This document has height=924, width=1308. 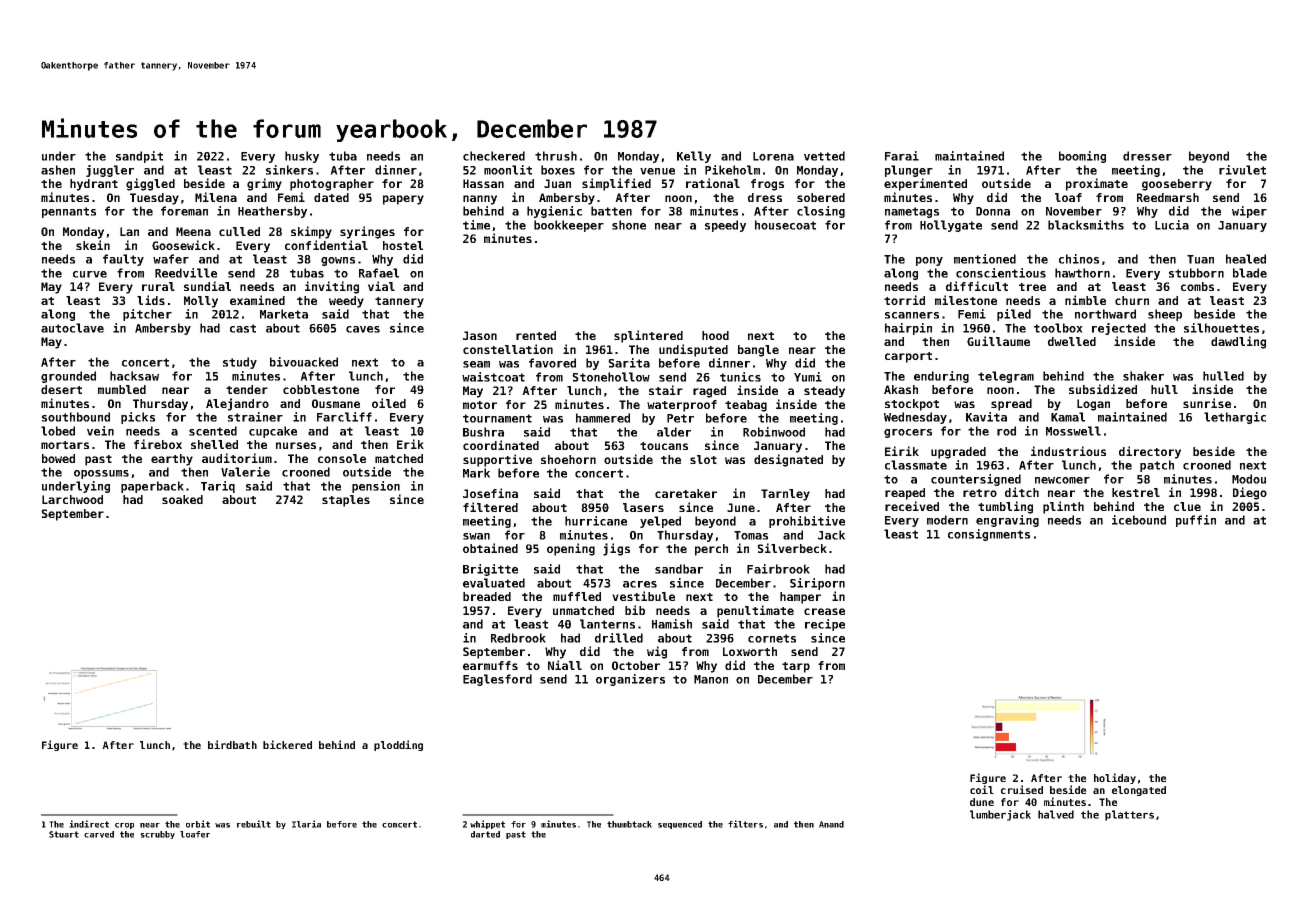 I want to click on Anand, so click(x=831, y=824).
